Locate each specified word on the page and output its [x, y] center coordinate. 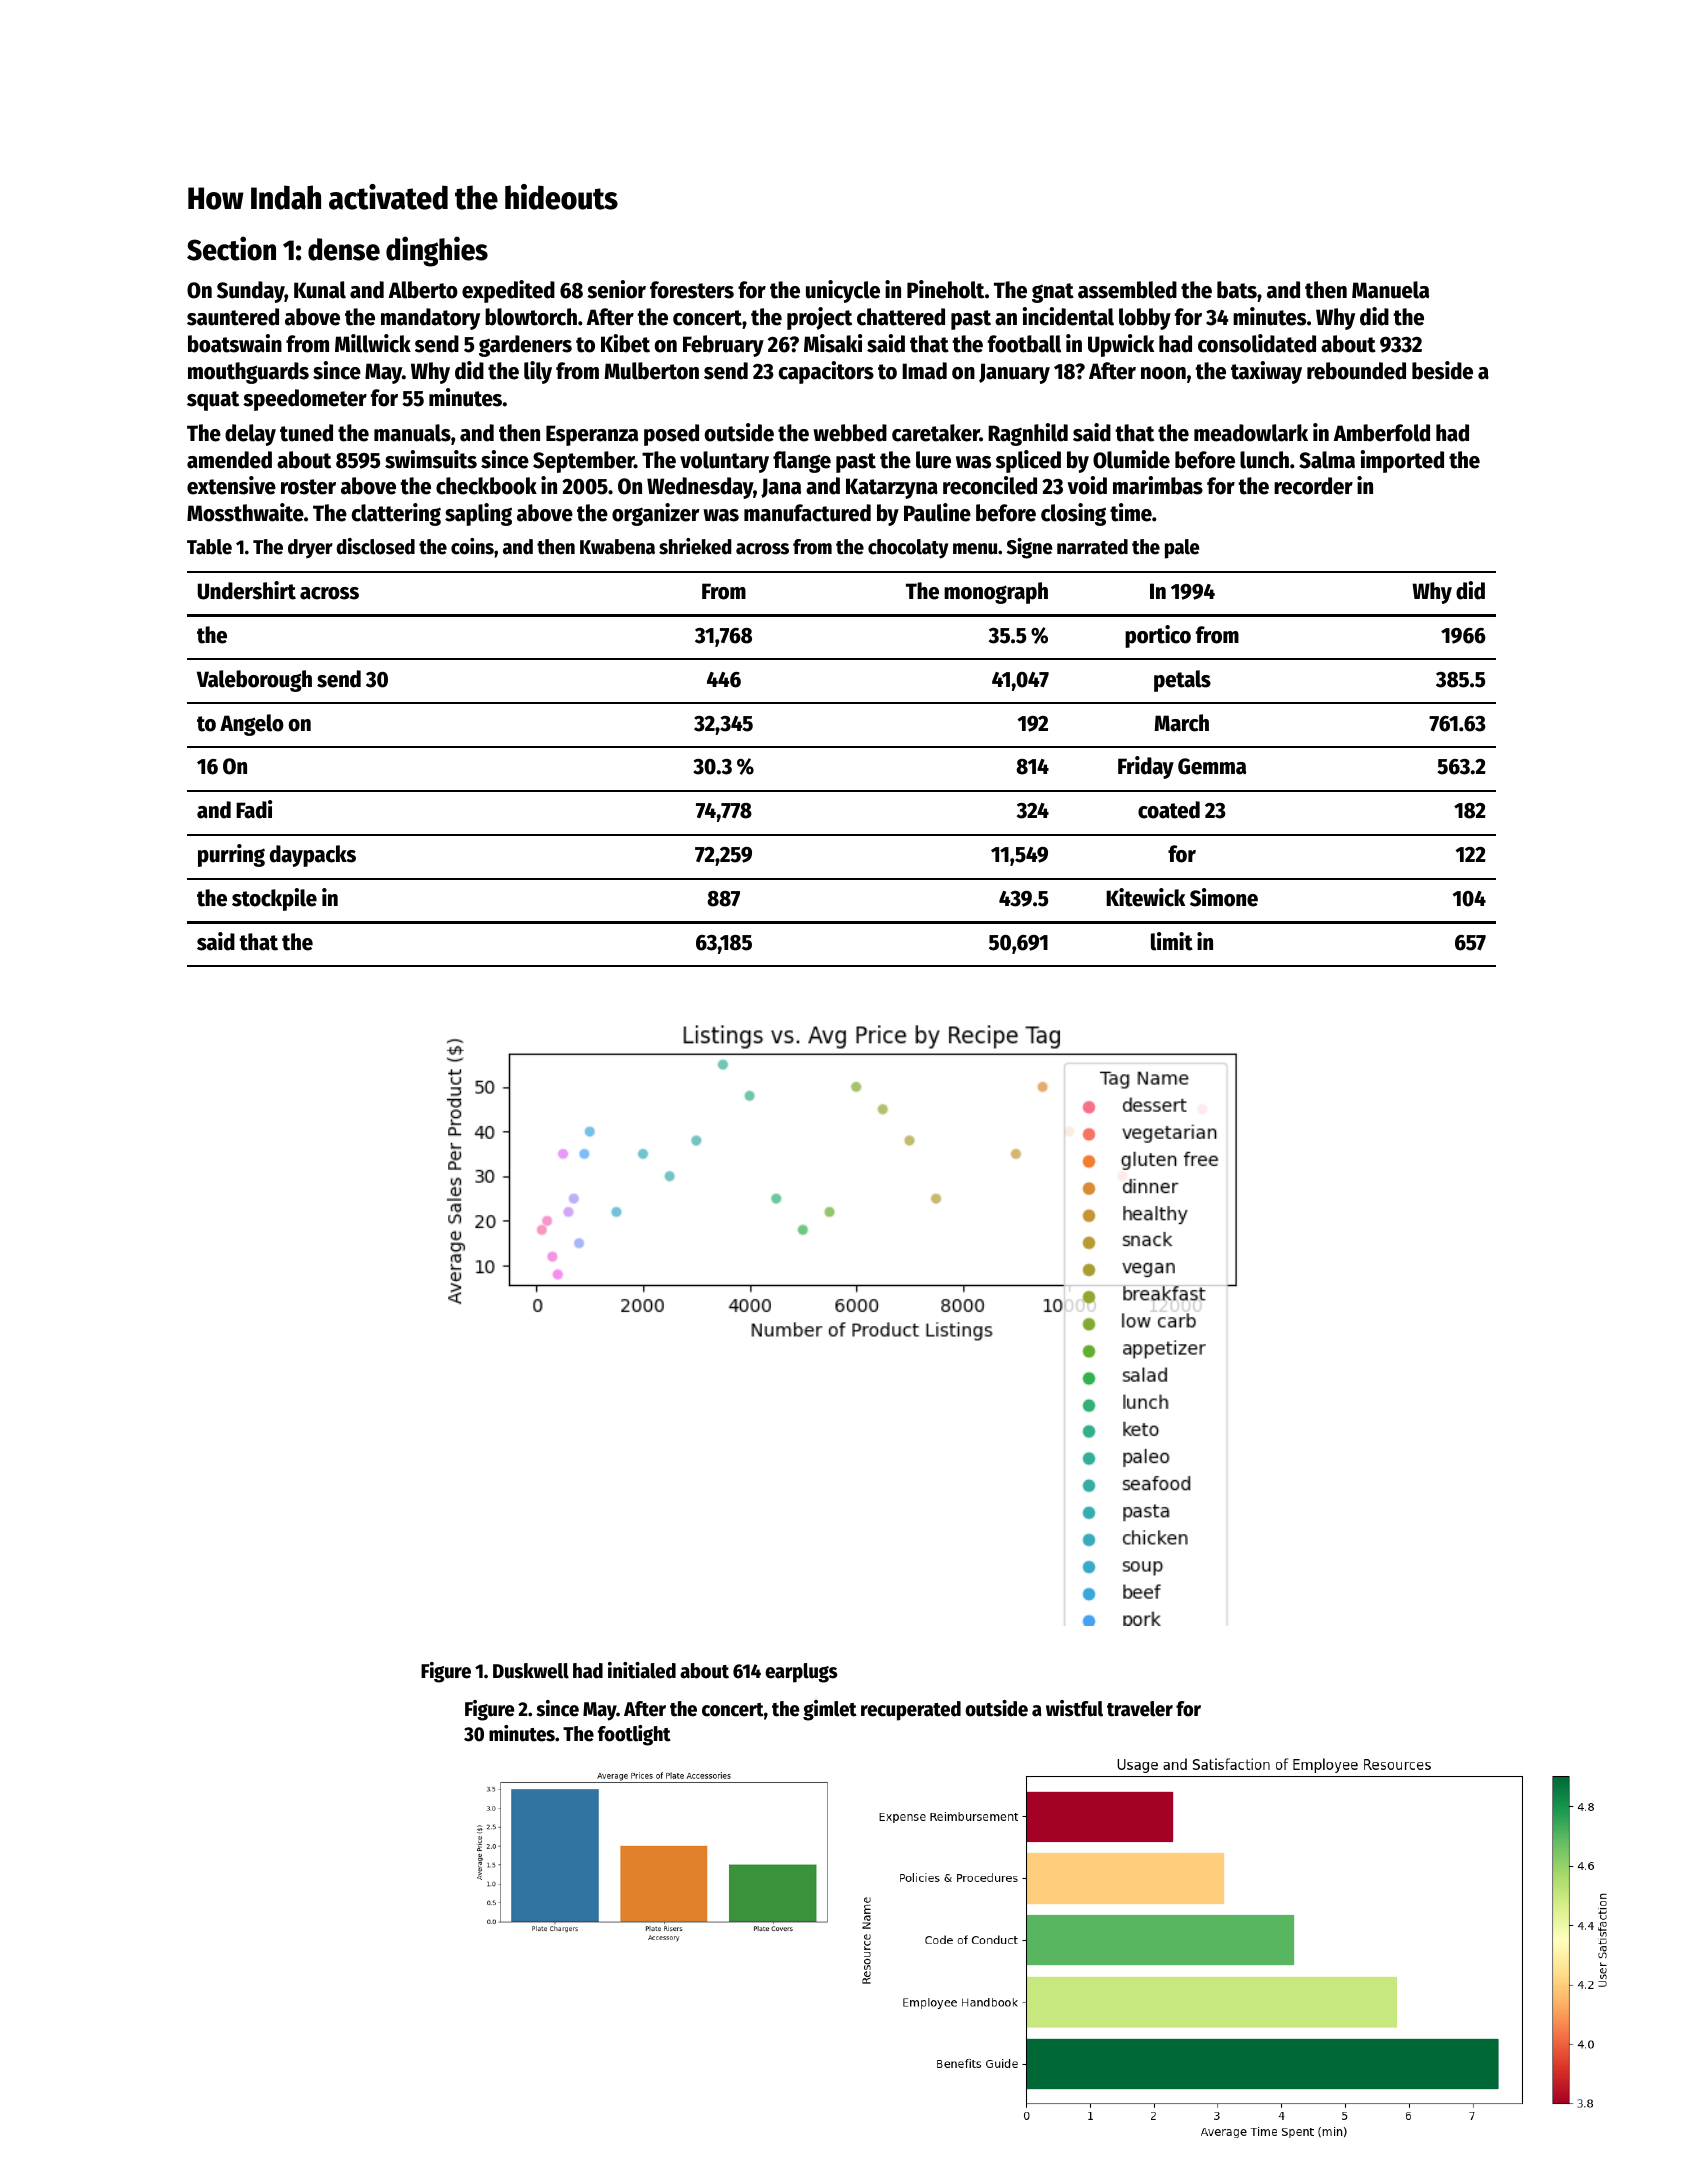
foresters [692, 290]
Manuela [1390, 290]
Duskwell [531, 1671]
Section [231, 248]
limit [1172, 941]
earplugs [801, 1673]
